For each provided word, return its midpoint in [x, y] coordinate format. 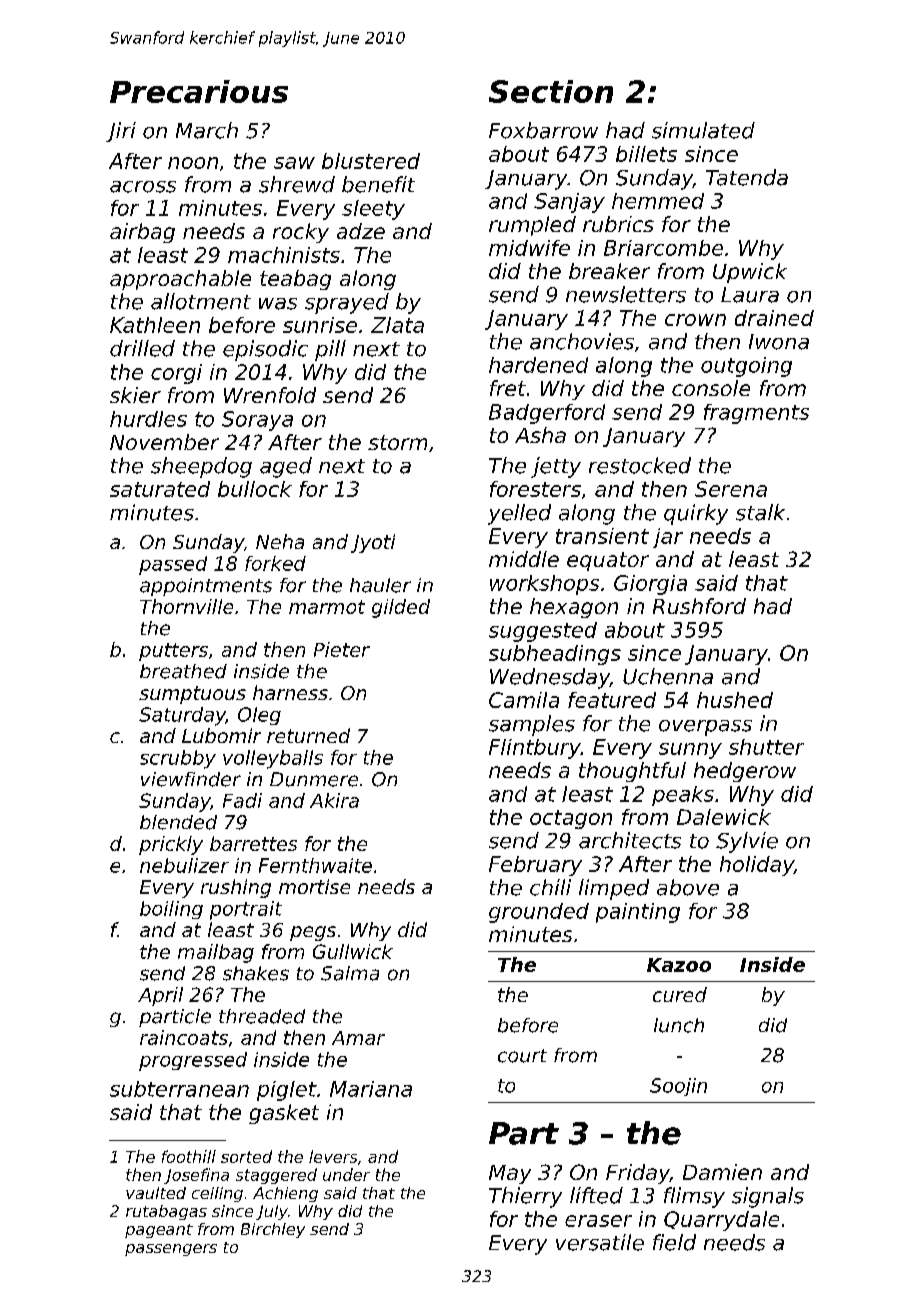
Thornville [186, 606]
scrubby [178, 759]
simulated [703, 130]
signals [768, 1197]
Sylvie [747, 842]
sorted [246, 1156]
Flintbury [535, 749]
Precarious [199, 91]
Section [551, 91]
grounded [539, 913]
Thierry [525, 1197]
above [688, 887]
